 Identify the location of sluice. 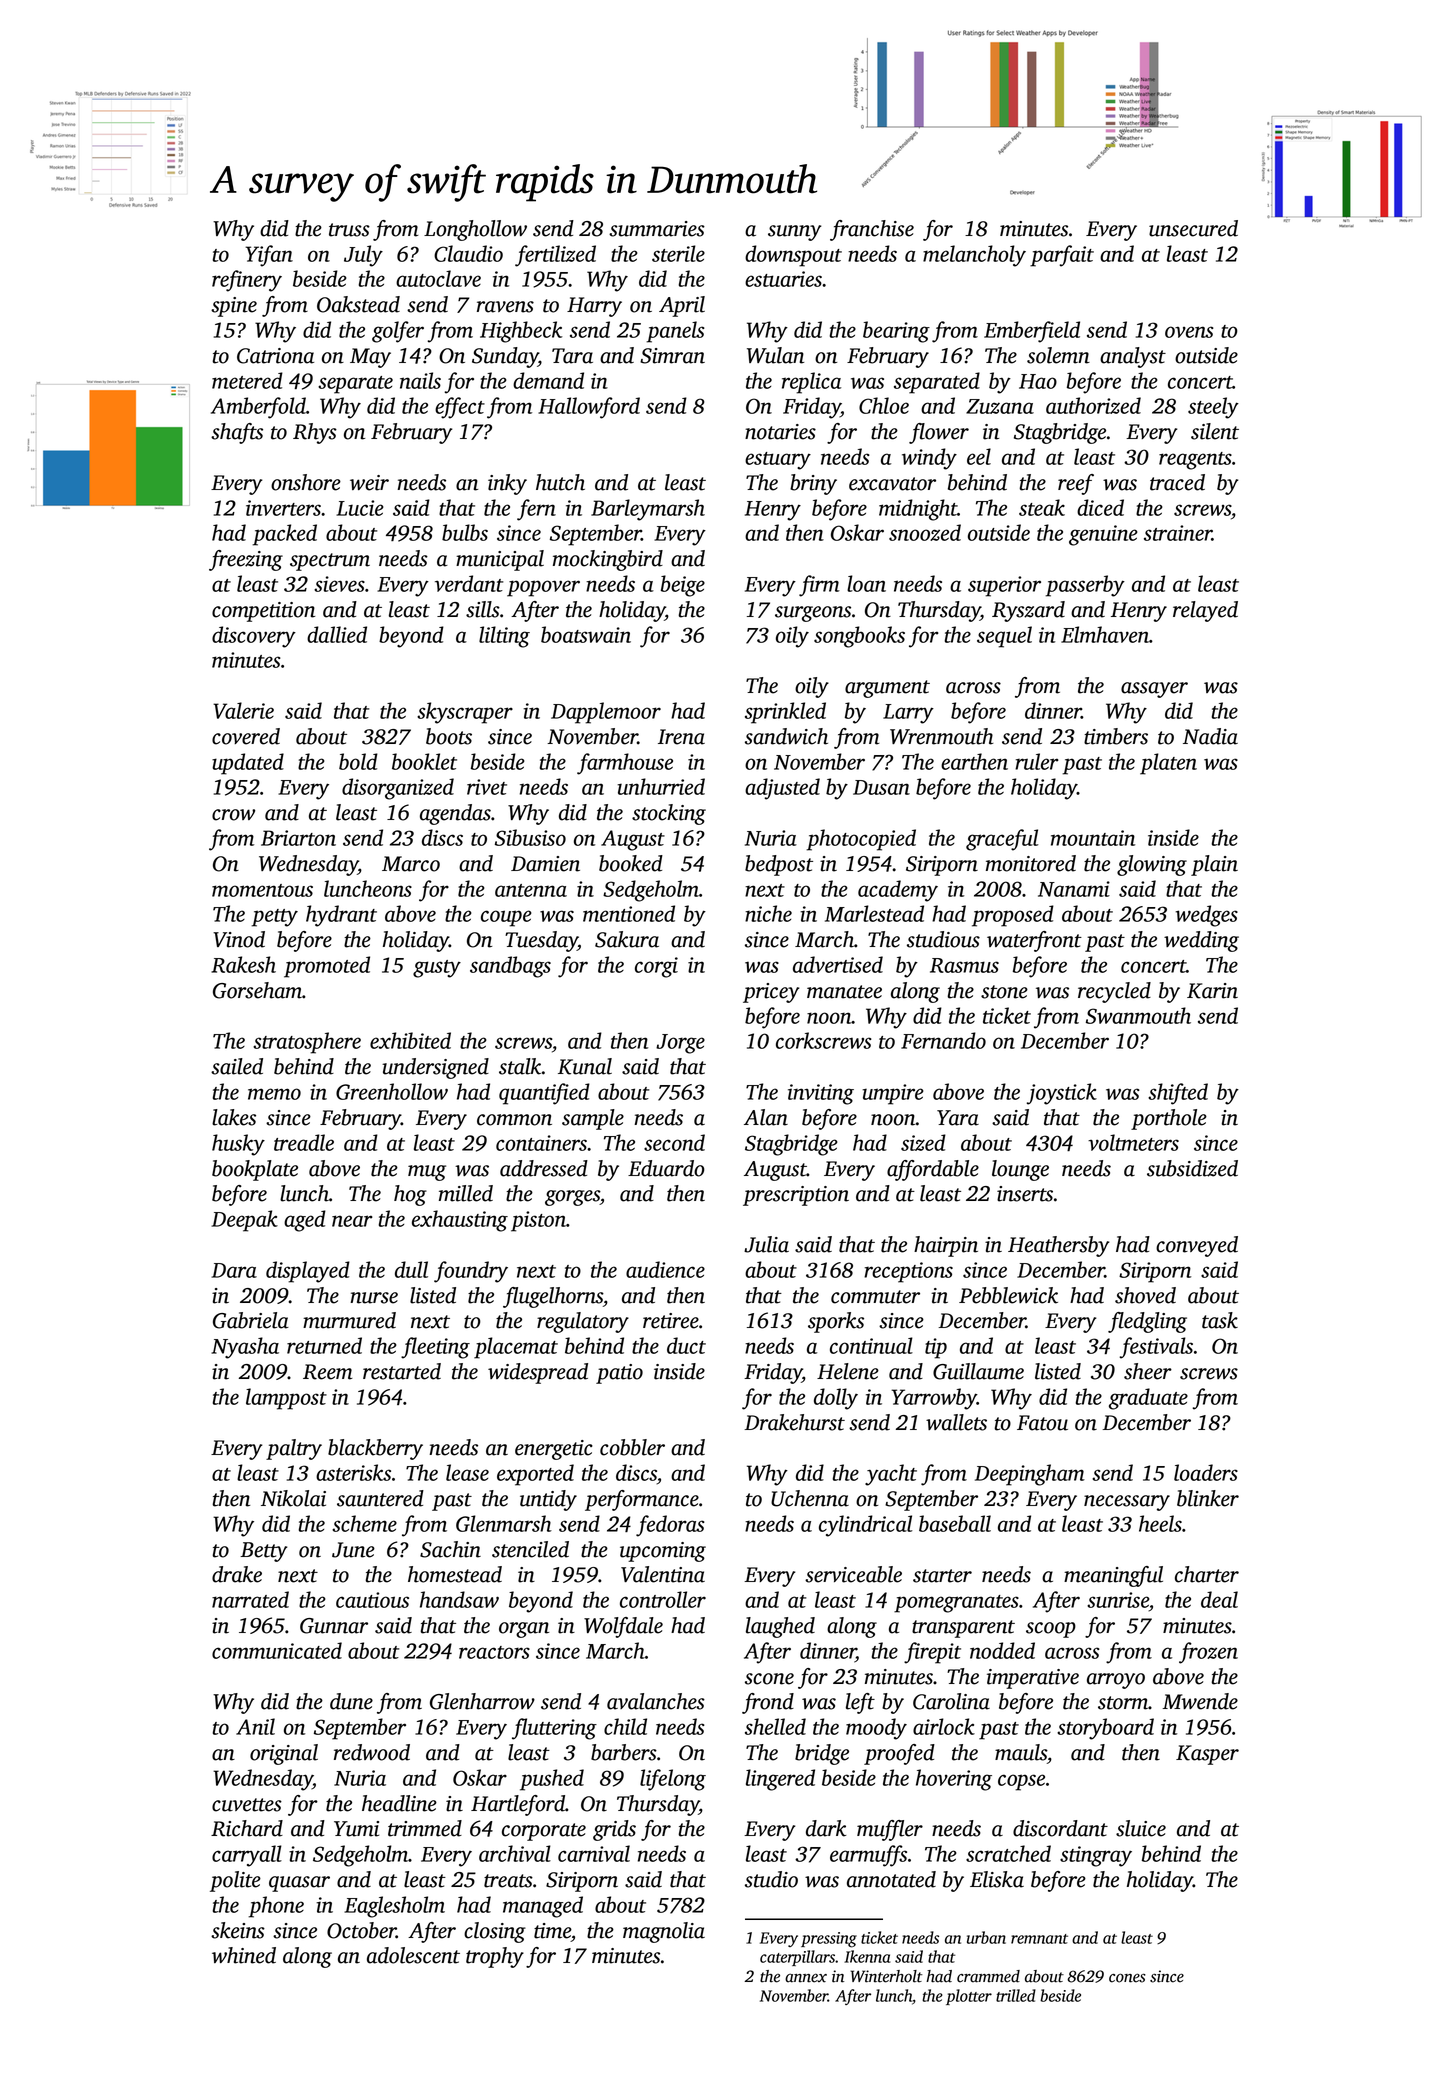
(1141, 1828).
